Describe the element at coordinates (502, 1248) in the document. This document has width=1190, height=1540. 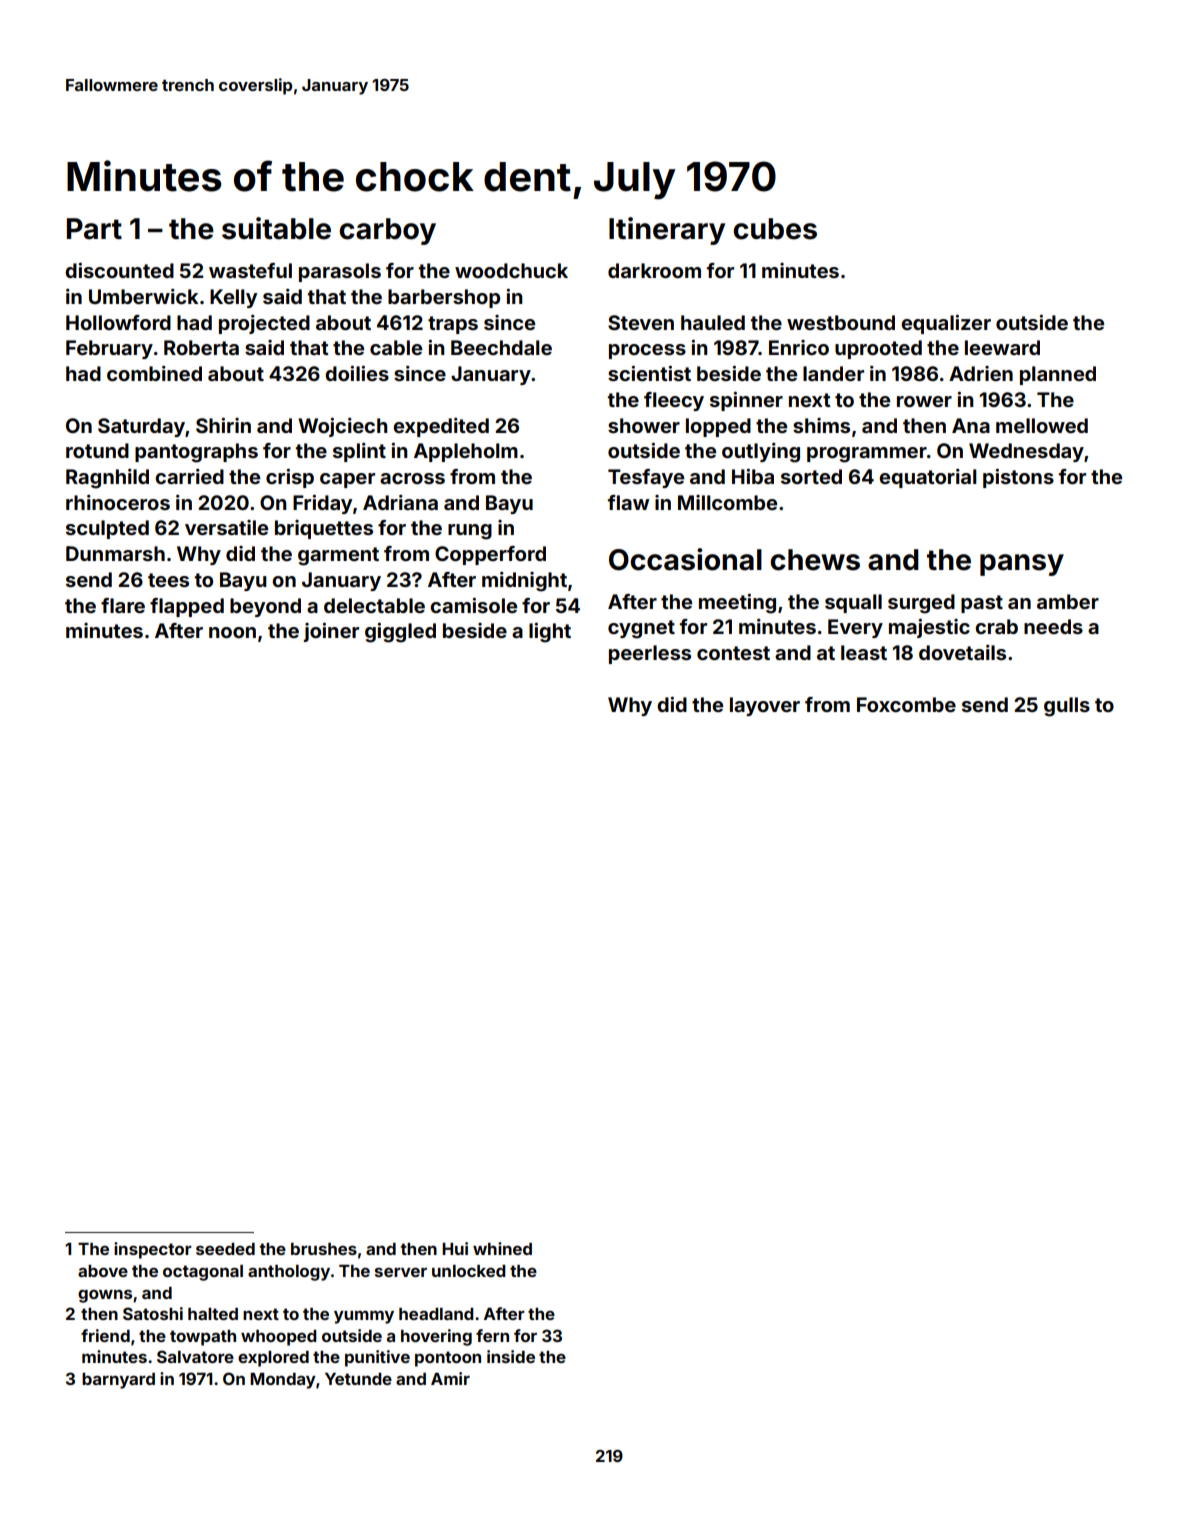
I see `whined` at that location.
